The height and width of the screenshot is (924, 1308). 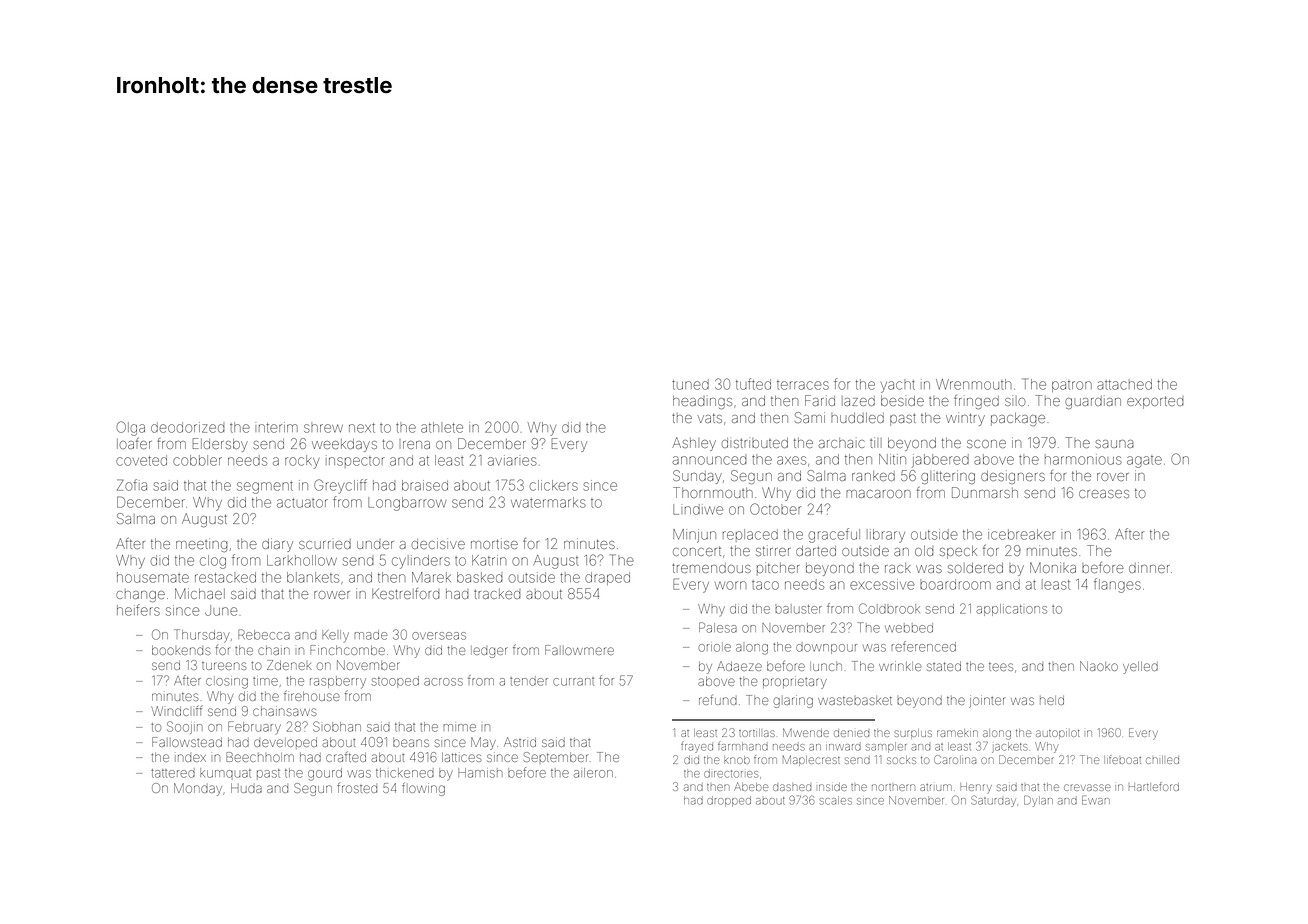 I want to click on creases, so click(x=1104, y=494).
